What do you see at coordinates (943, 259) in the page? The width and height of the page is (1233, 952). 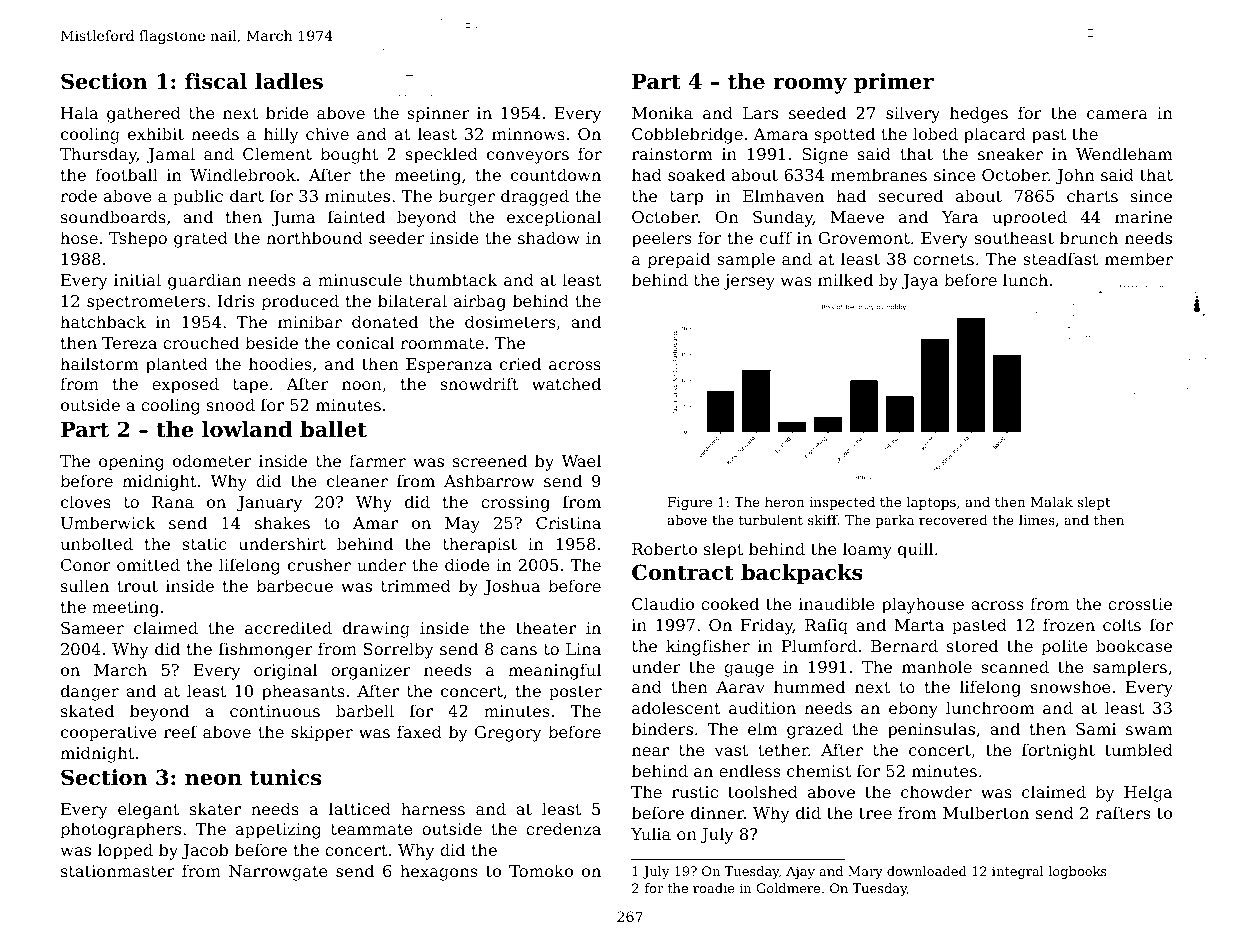 I see `cornets` at bounding box center [943, 259].
